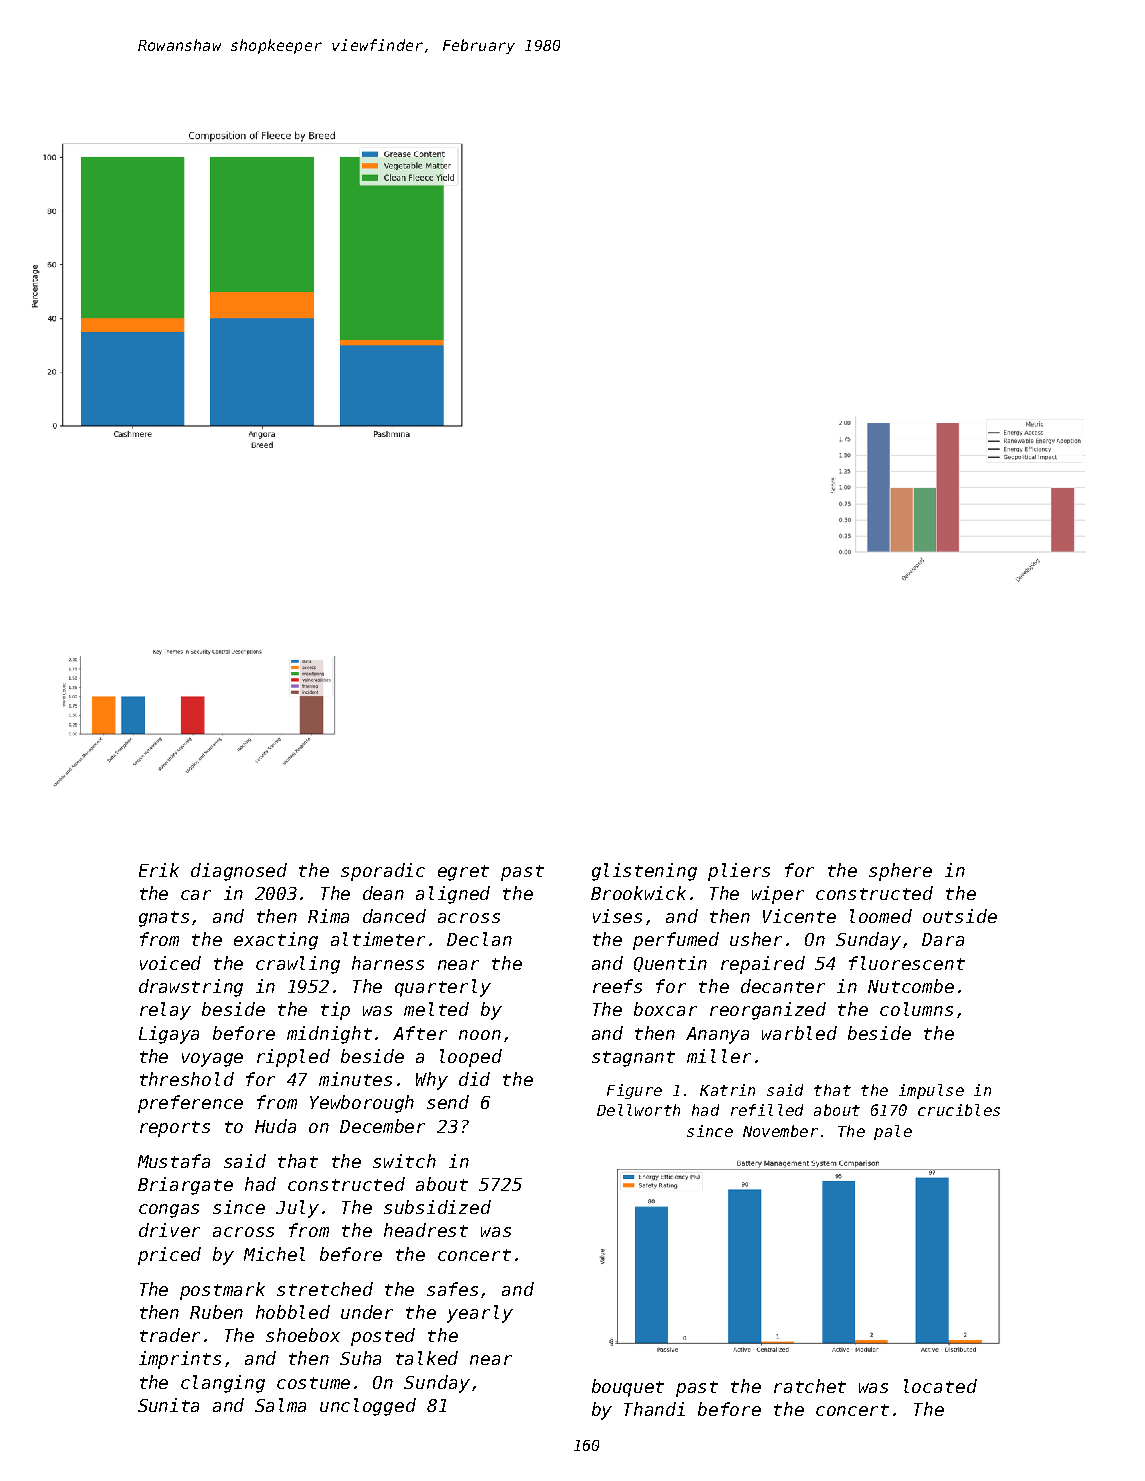  What do you see at coordinates (368, 1407) in the screenshot?
I see `unclogged` at bounding box center [368, 1407].
